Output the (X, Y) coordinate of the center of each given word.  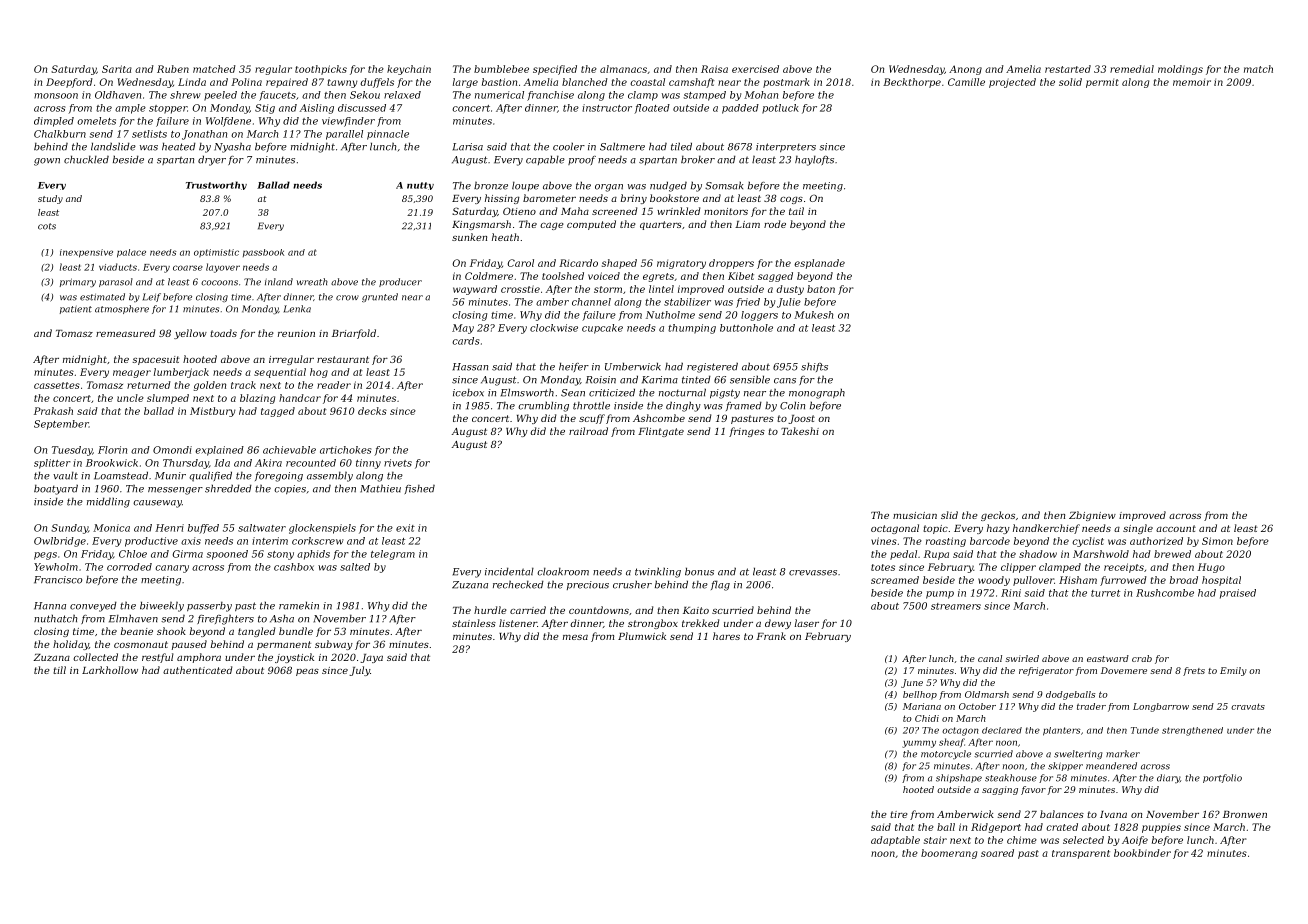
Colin (792, 405)
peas (307, 672)
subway (334, 645)
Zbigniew (1092, 516)
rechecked (518, 584)
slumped (168, 399)
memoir (1192, 82)
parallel (344, 135)
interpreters (786, 147)
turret (1105, 593)
